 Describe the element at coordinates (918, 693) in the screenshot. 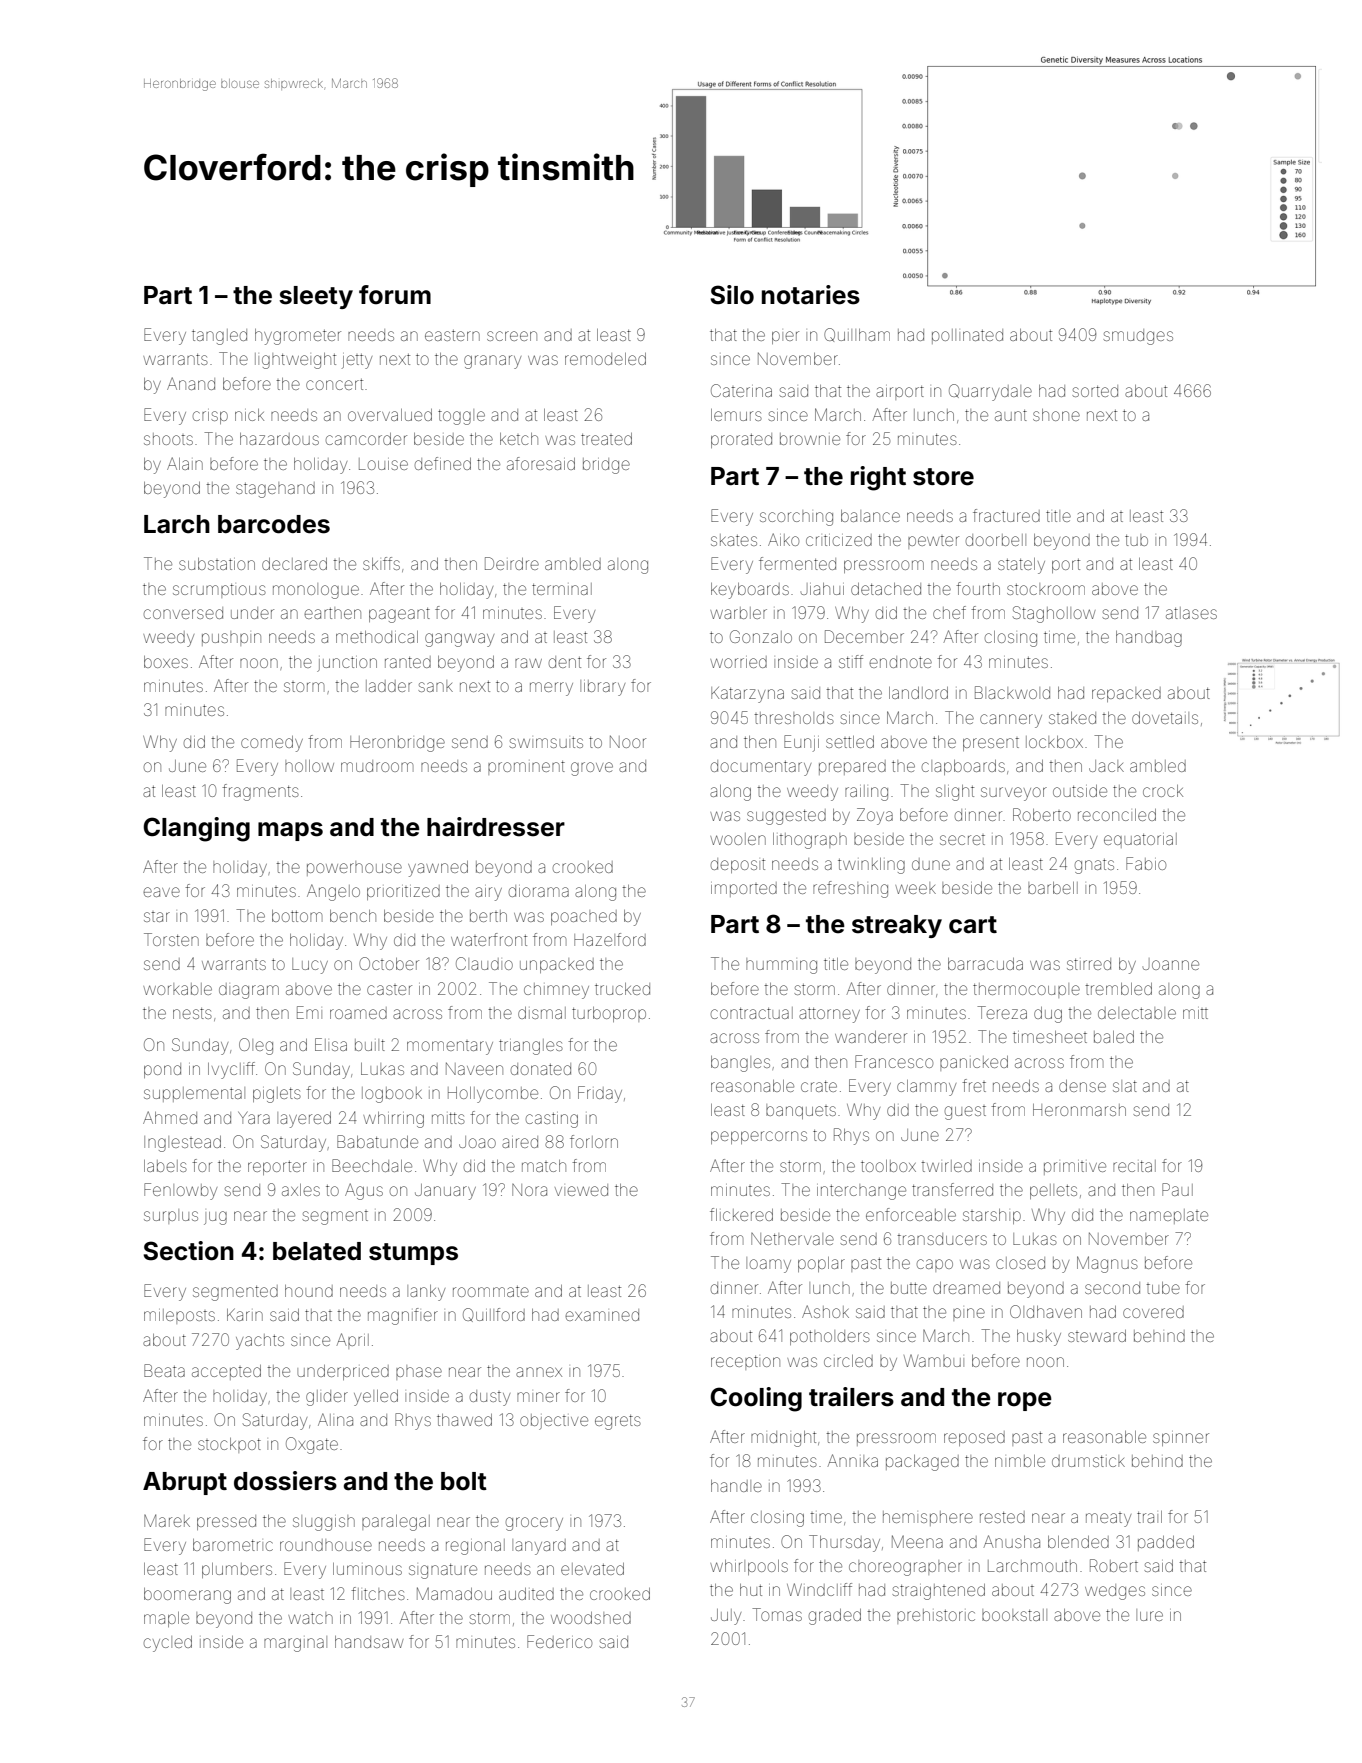

I see `landlord` at that location.
